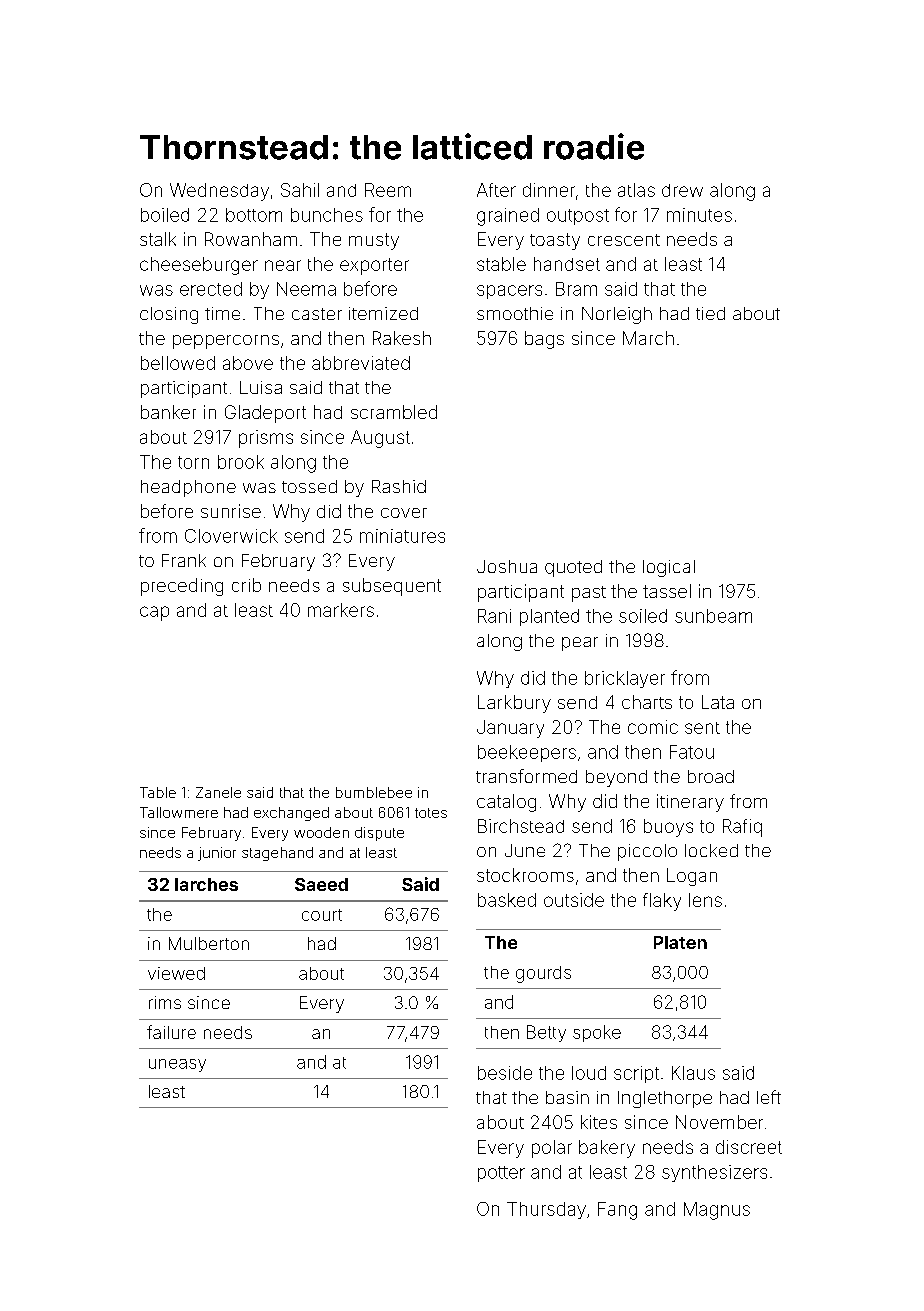 The image size is (924, 1311). What do you see at coordinates (182, 587) in the image?
I see `preceding` at bounding box center [182, 587].
